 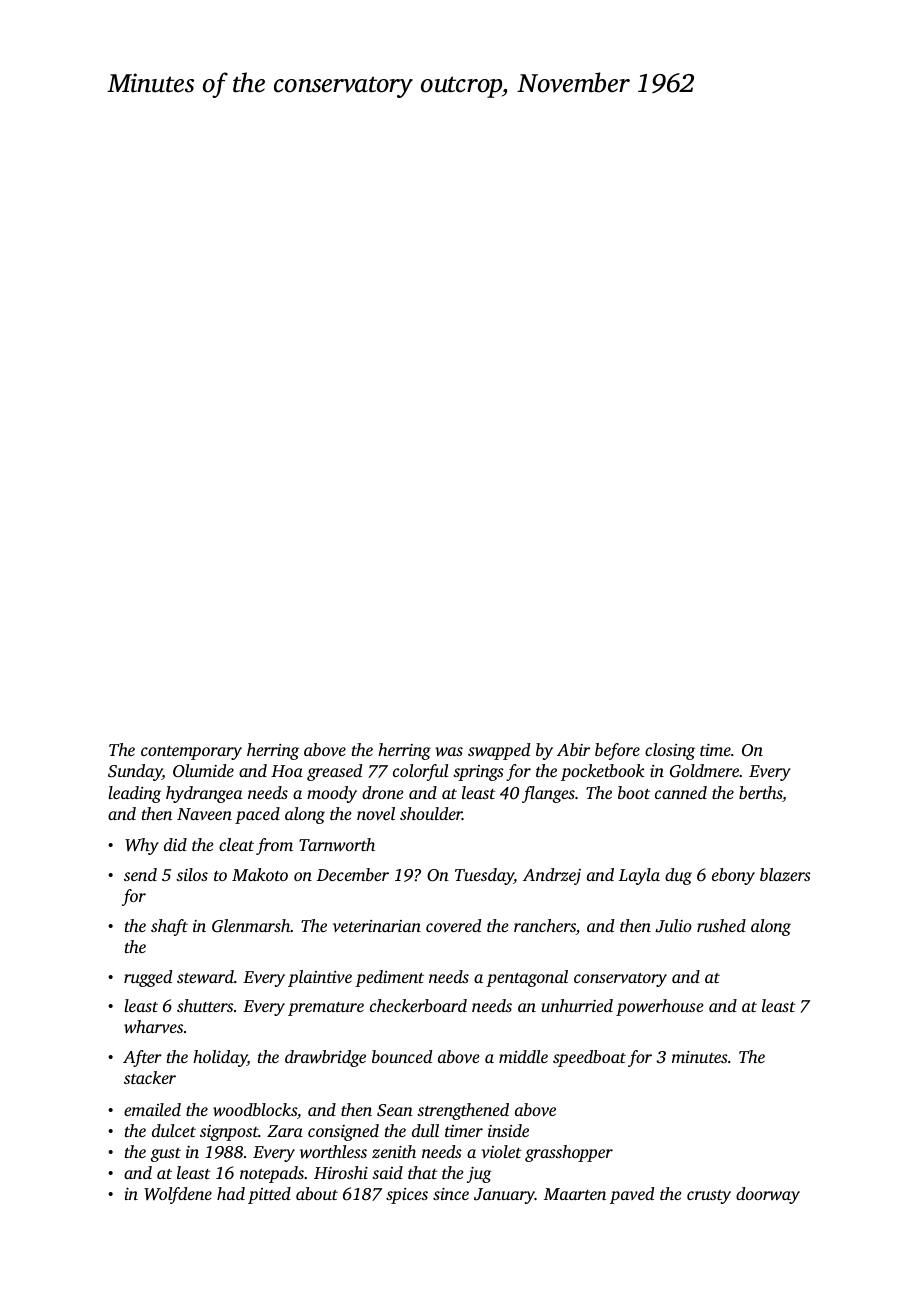 What do you see at coordinates (639, 876) in the image?
I see `Layla` at bounding box center [639, 876].
